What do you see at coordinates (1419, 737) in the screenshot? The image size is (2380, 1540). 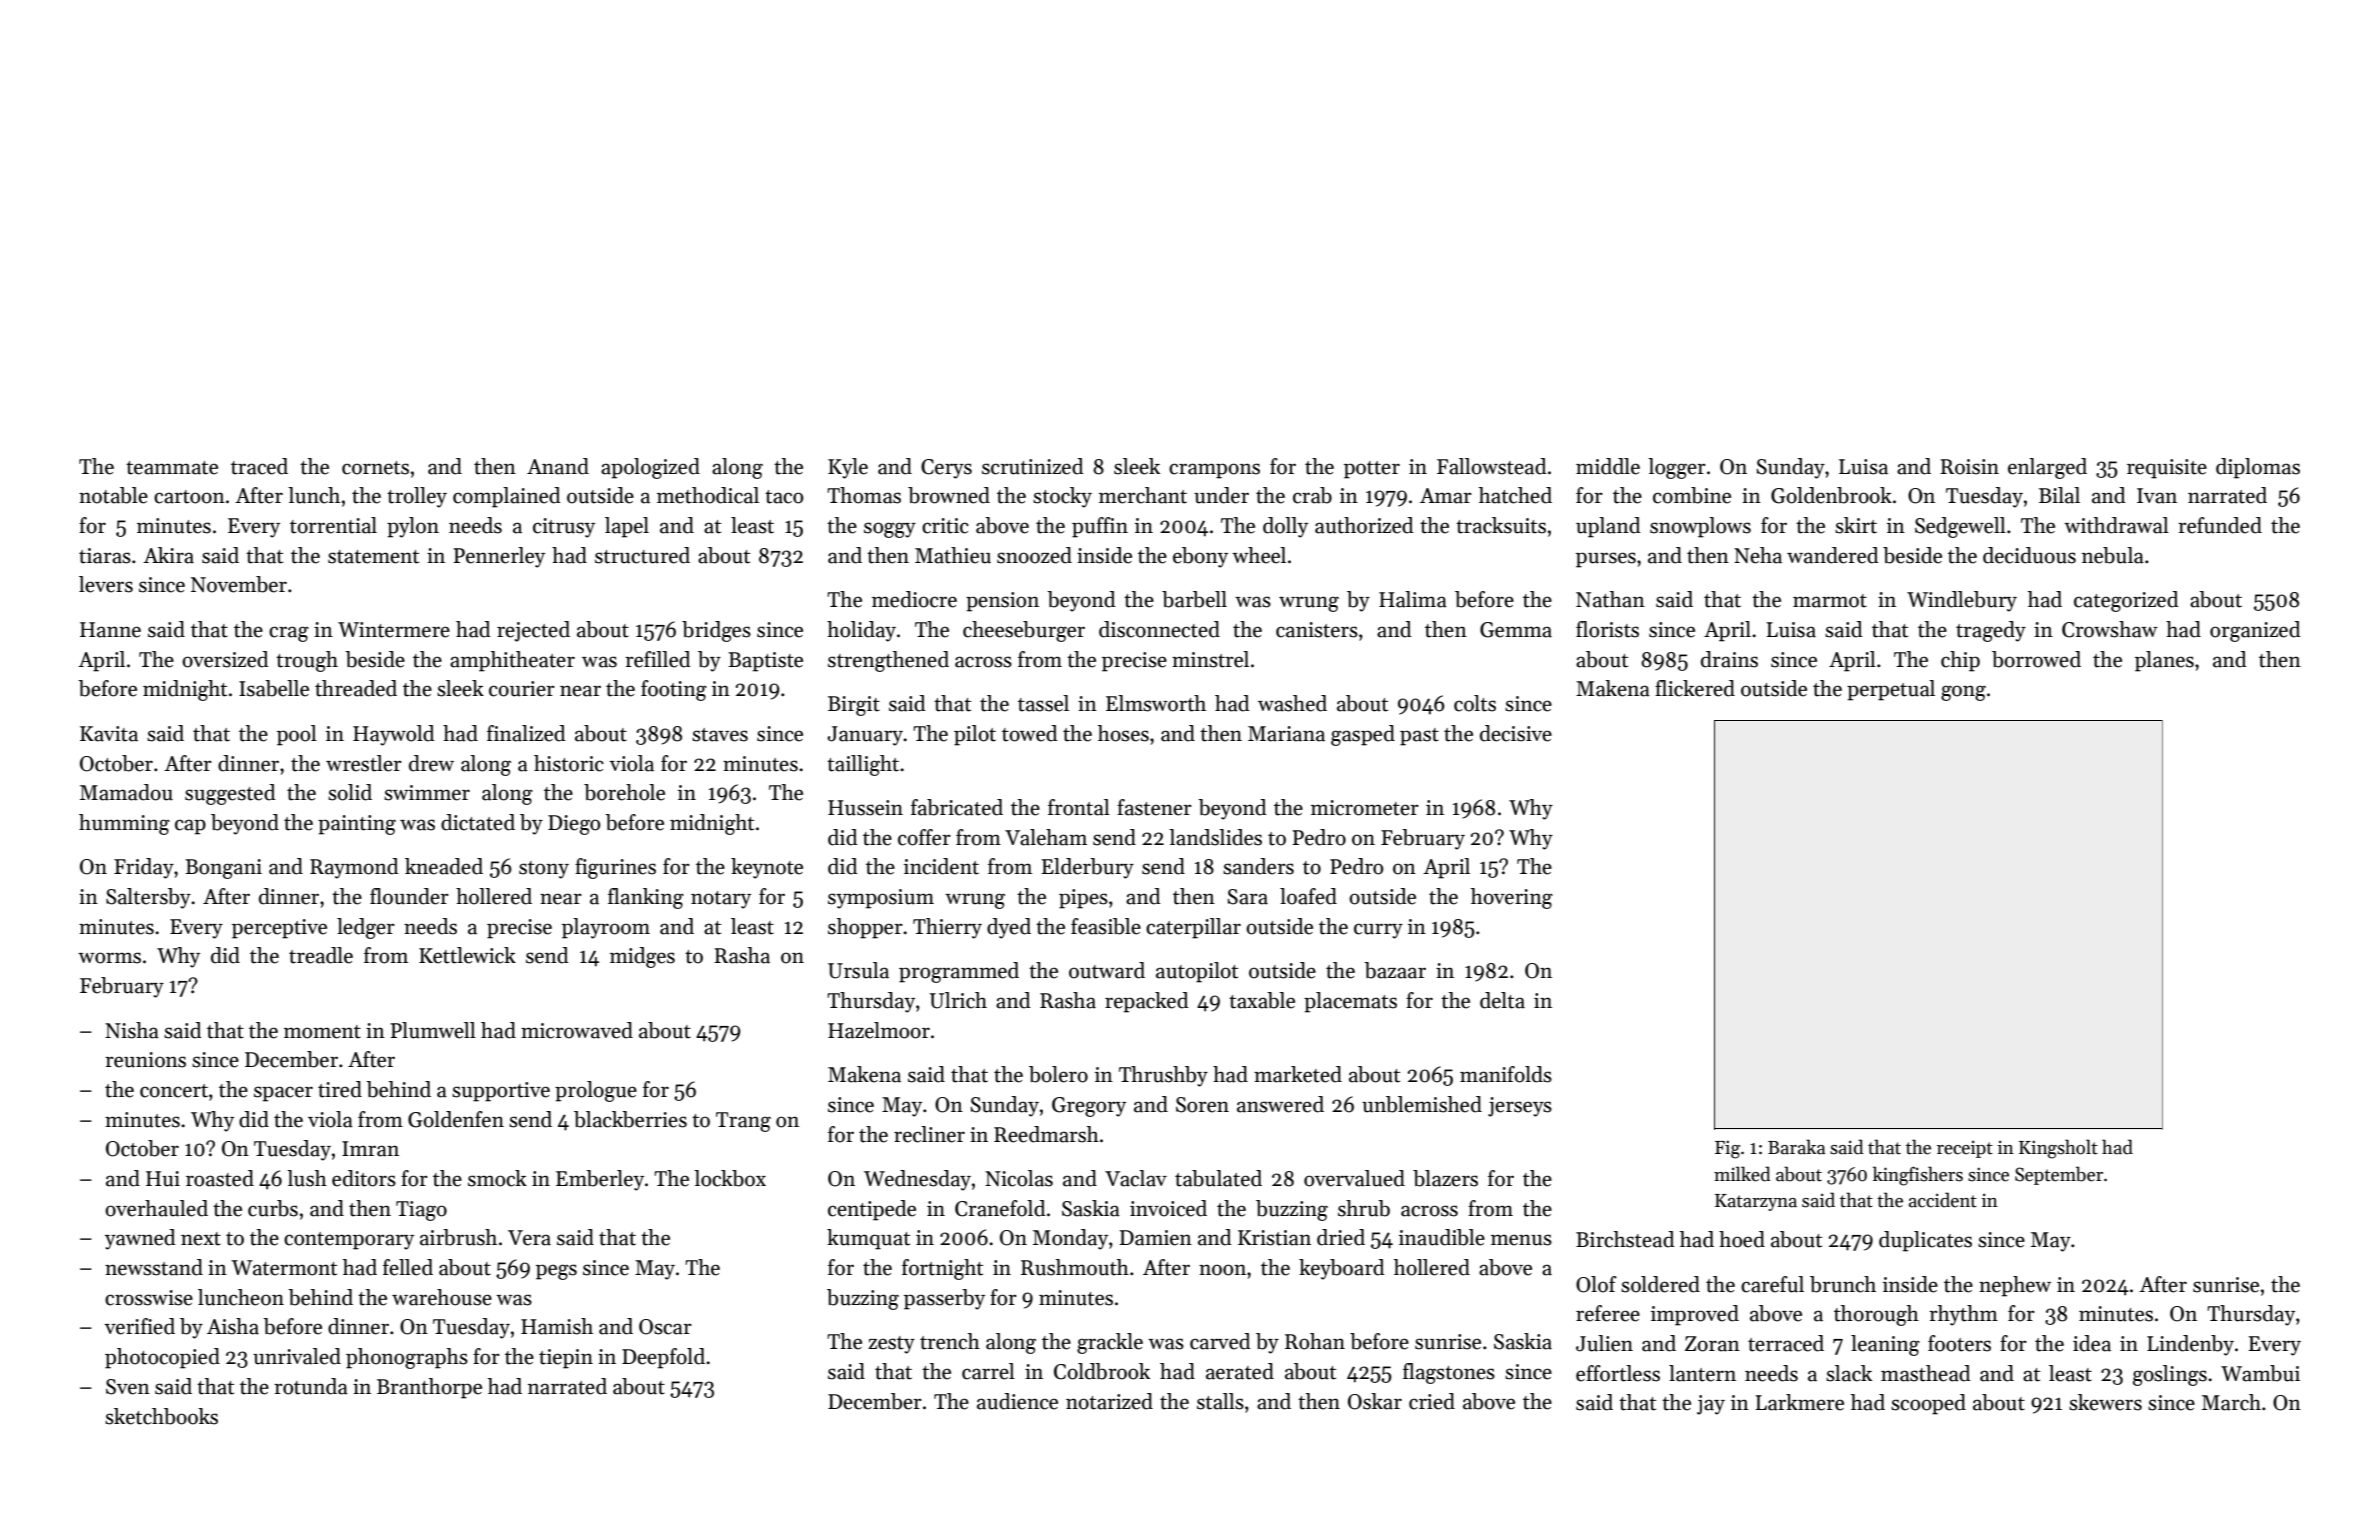 I see `past` at bounding box center [1419, 737].
